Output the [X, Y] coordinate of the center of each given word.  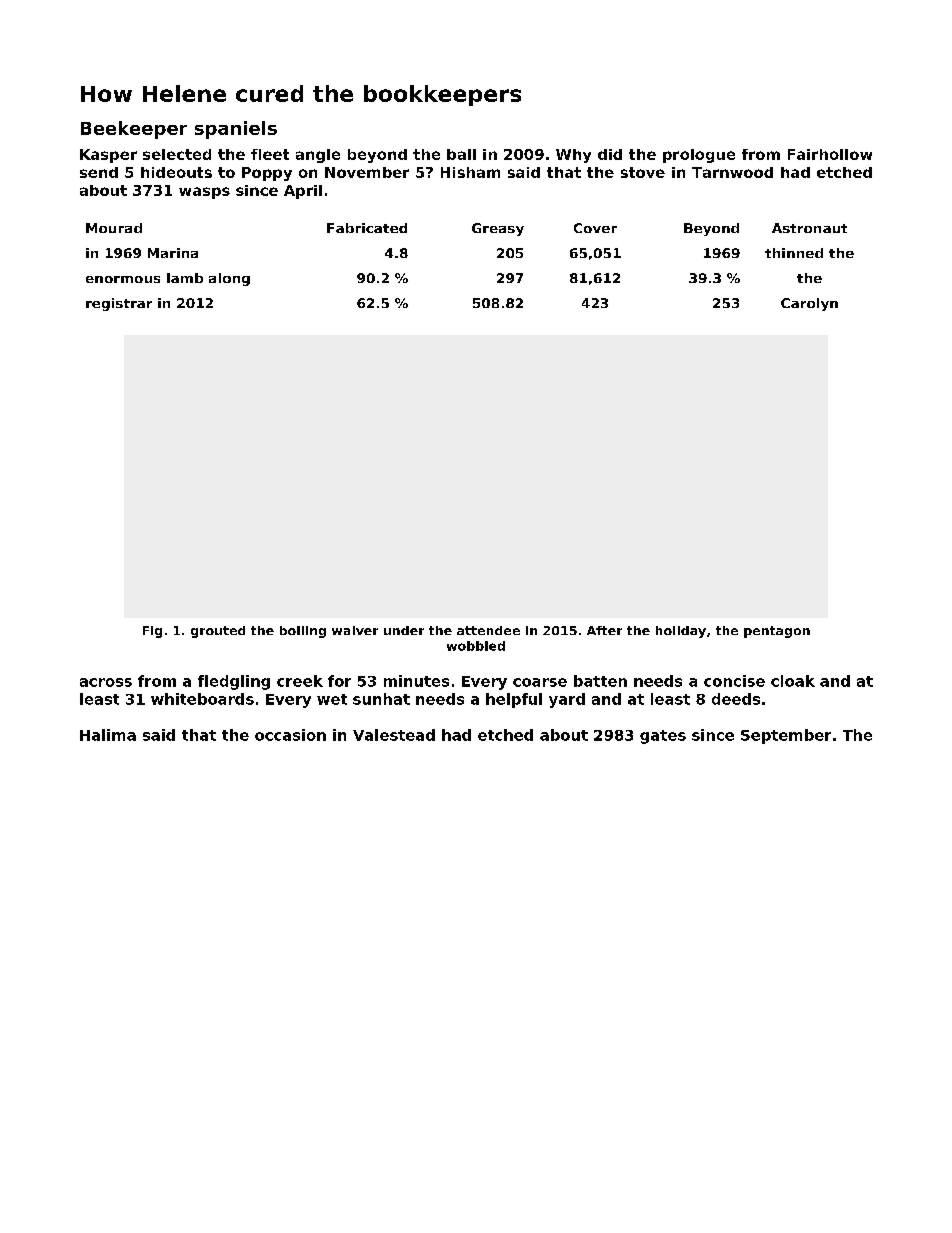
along [229, 279]
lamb [185, 278]
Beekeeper [134, 130]
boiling [303, 632]
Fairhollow [830, 154]
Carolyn [809, 304]
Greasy [498, 229]
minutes [416, 681]
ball [461, 154]
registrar [119, 304]
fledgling [234, 682]
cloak [793, 681]
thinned [794, 253]
